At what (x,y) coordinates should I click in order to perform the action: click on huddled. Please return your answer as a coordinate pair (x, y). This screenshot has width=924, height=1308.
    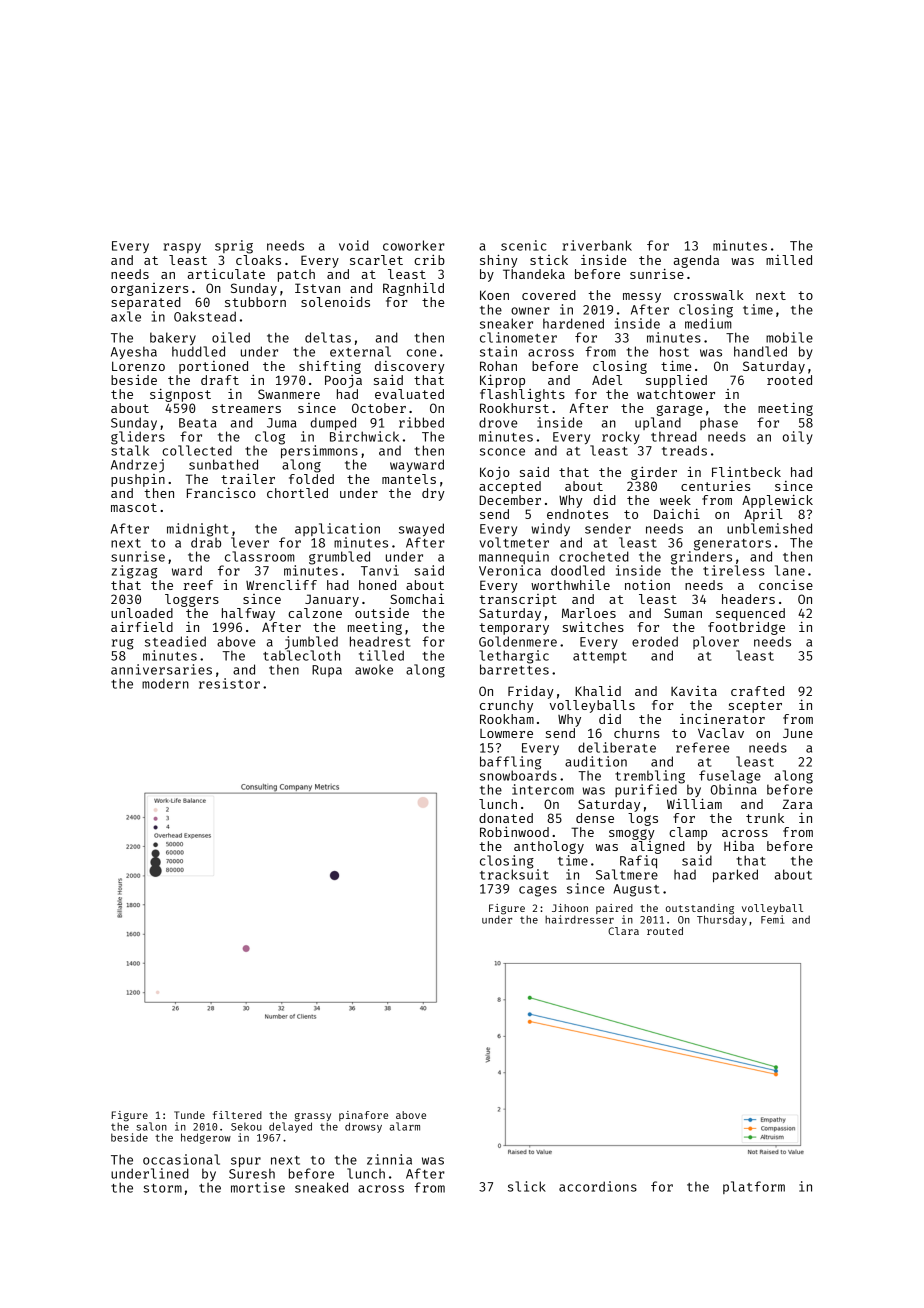
    Looking at the image, I should click on (198, 351).
